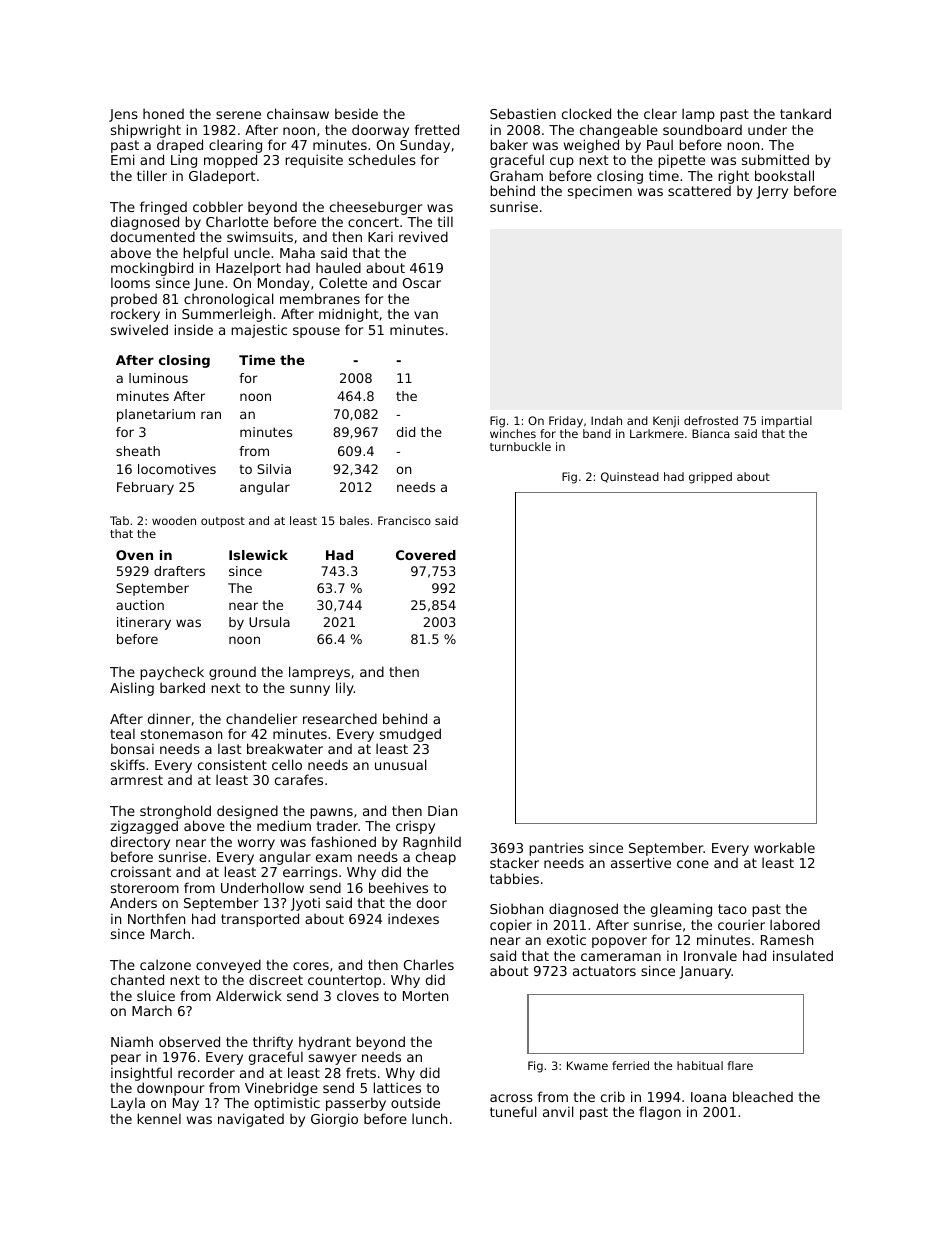 Image resolution: width=952 pixels, height=1233 pixels. What do you see at coordinates (711, 420) in the screenshot?
I see `defrosted` at bounding box center [711, 420].
